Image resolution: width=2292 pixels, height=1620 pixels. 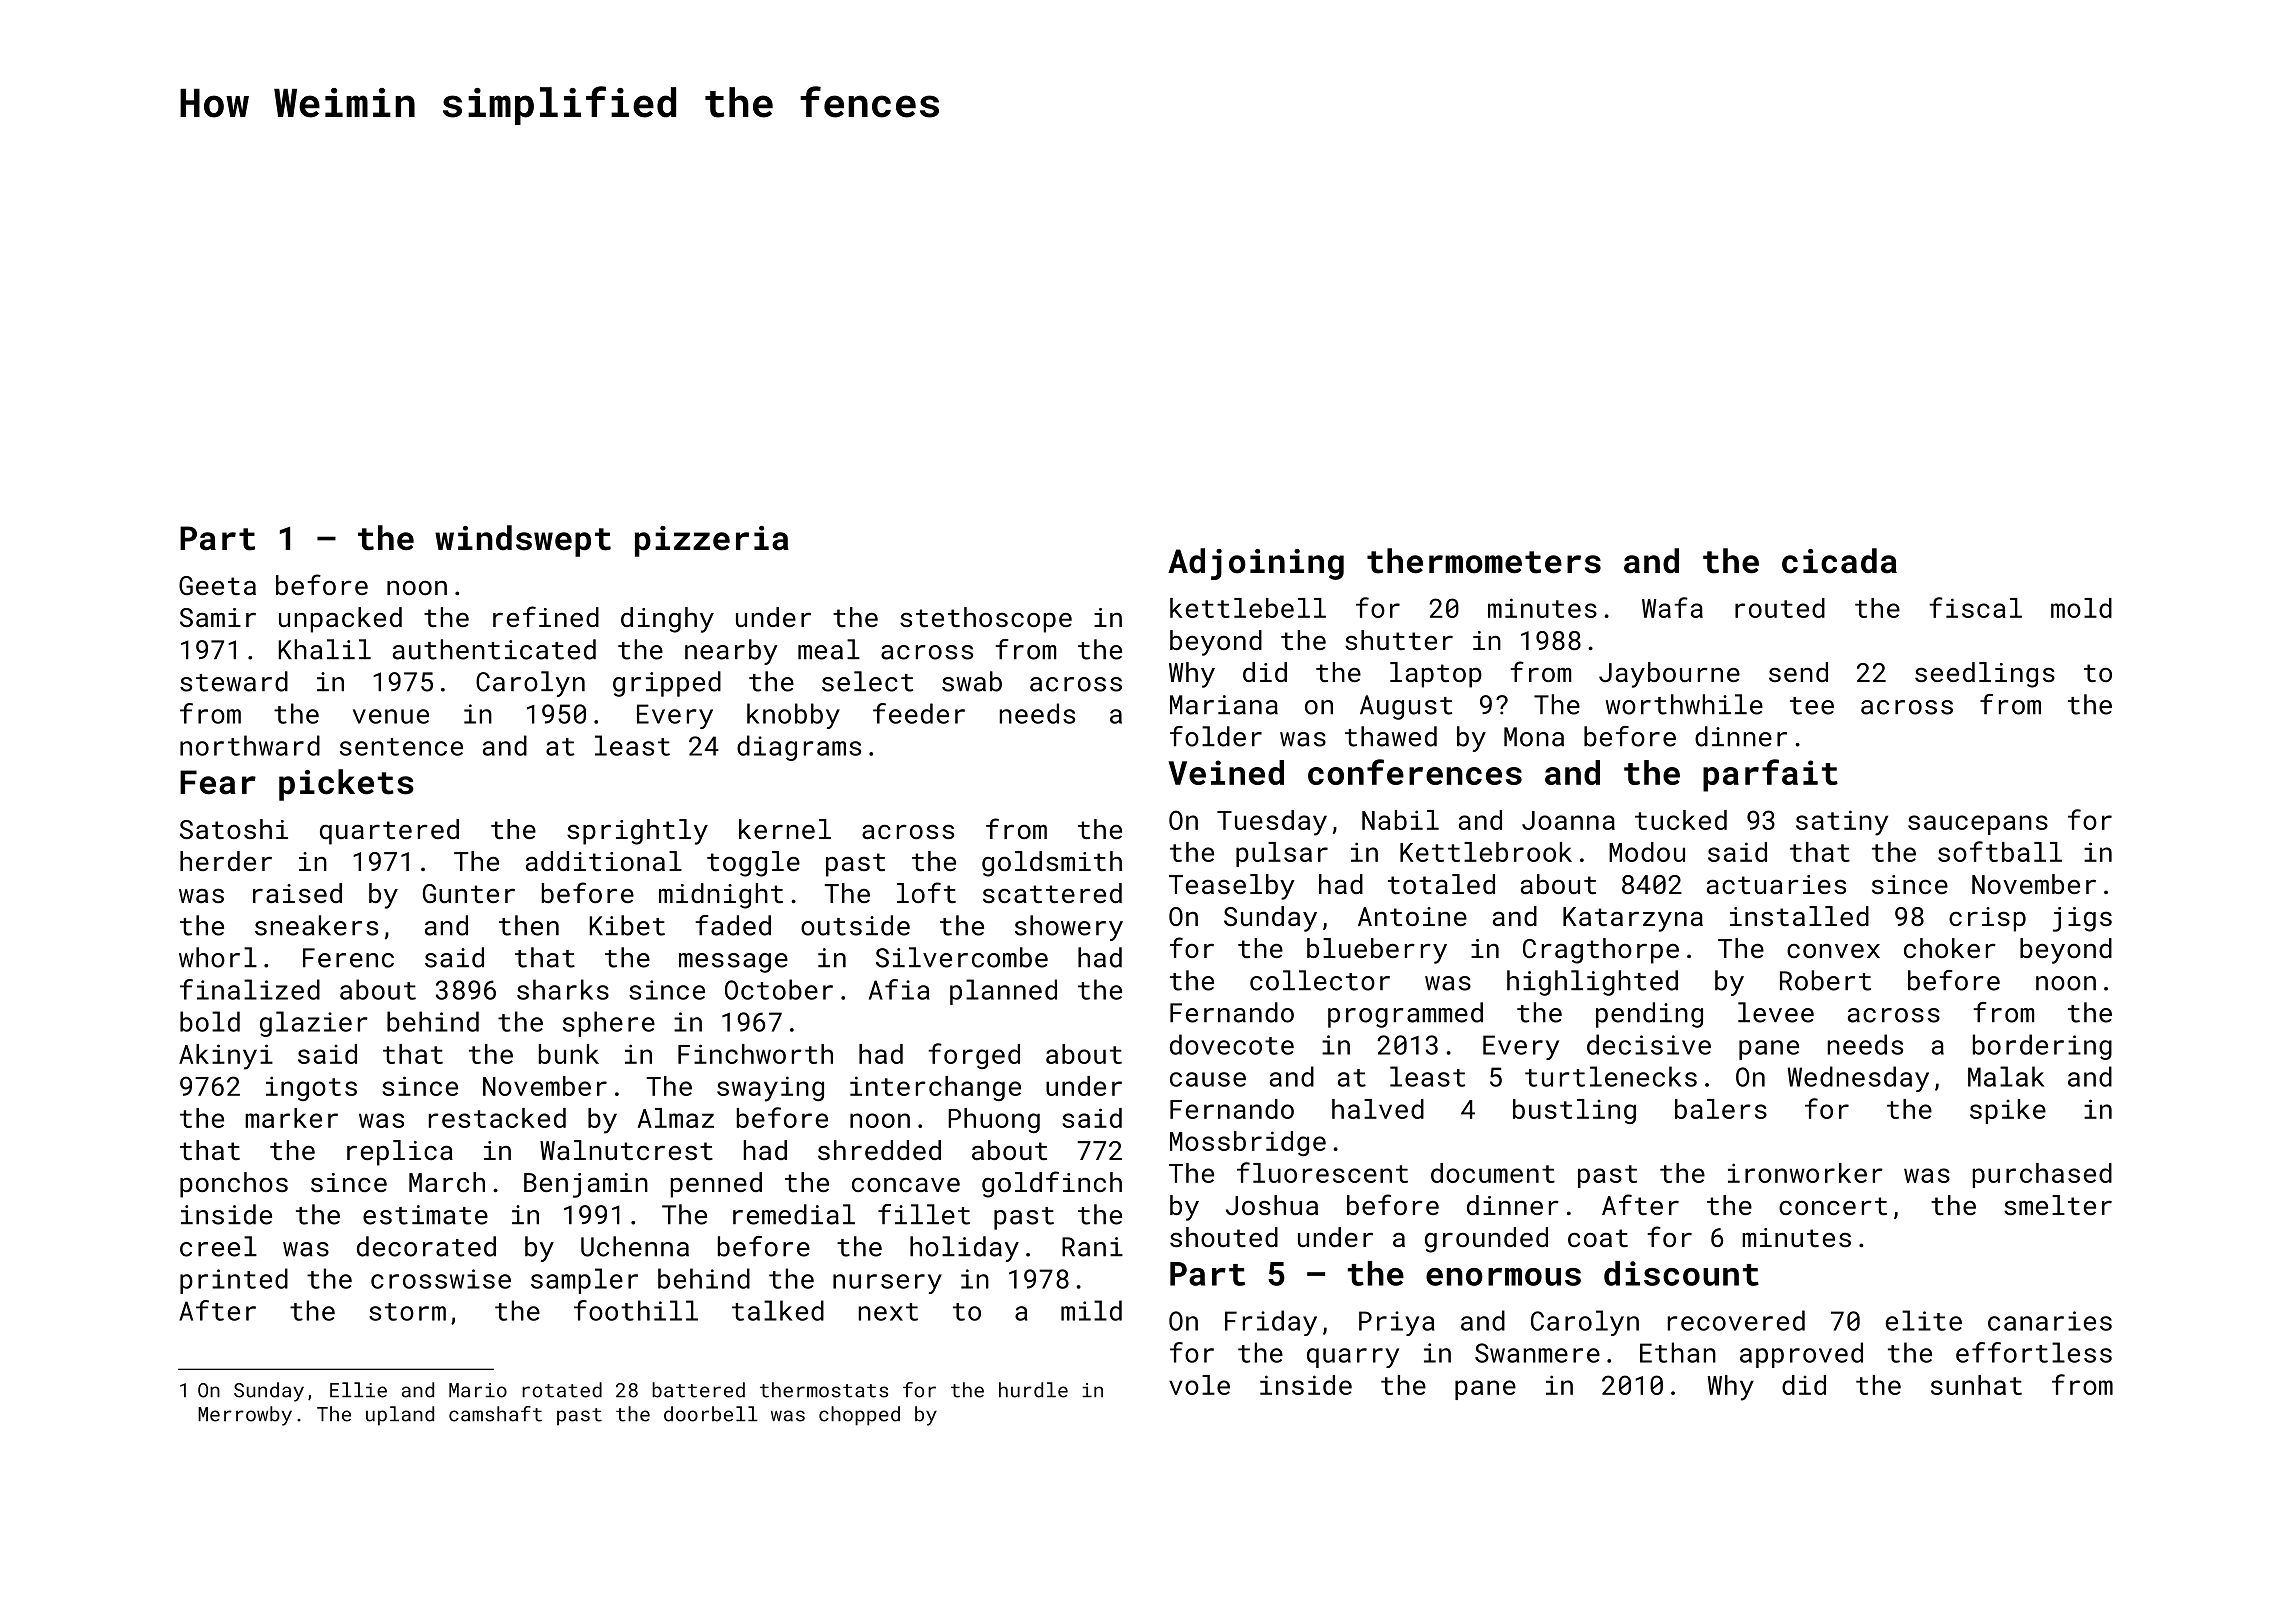 What do you see at coordinates (785, 829) in the screenshot?
I see `kernel` at bounding box center [785, 829].
